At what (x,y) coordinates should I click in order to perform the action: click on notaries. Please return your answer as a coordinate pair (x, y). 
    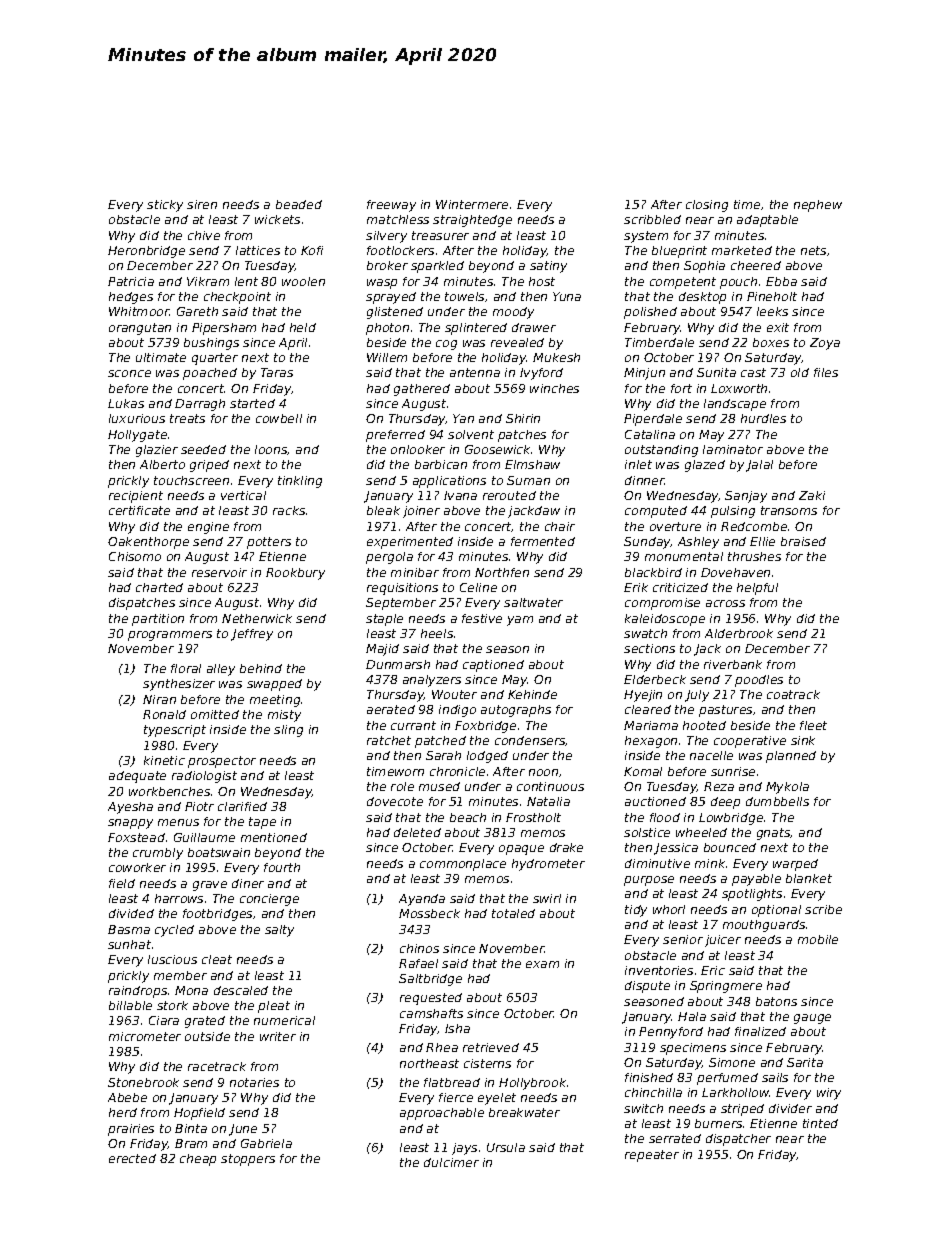
    Looking at the image, I should click on (254, 1082).
